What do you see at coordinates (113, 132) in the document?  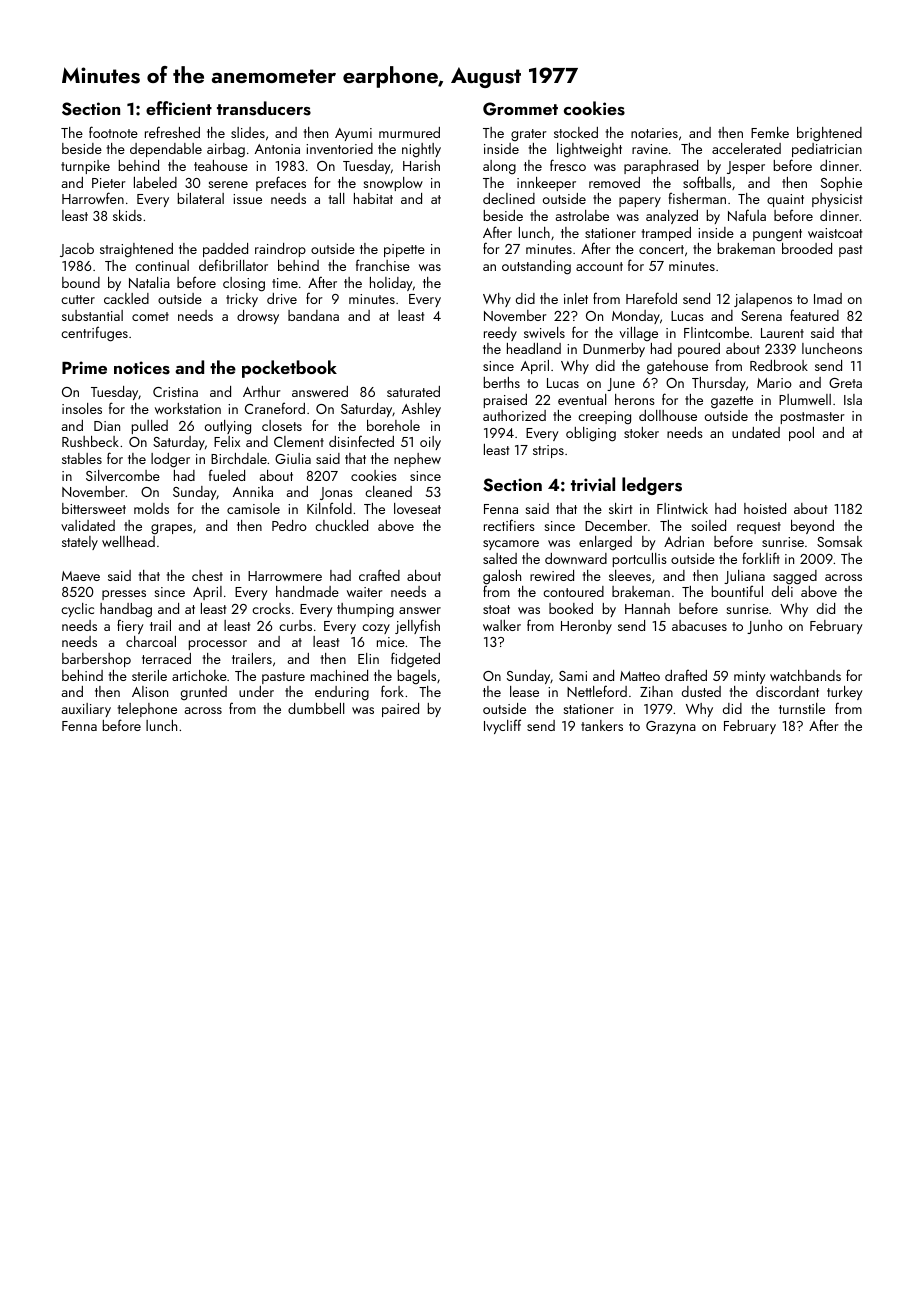 I see `footnote` at bounding box center [113, 132].
